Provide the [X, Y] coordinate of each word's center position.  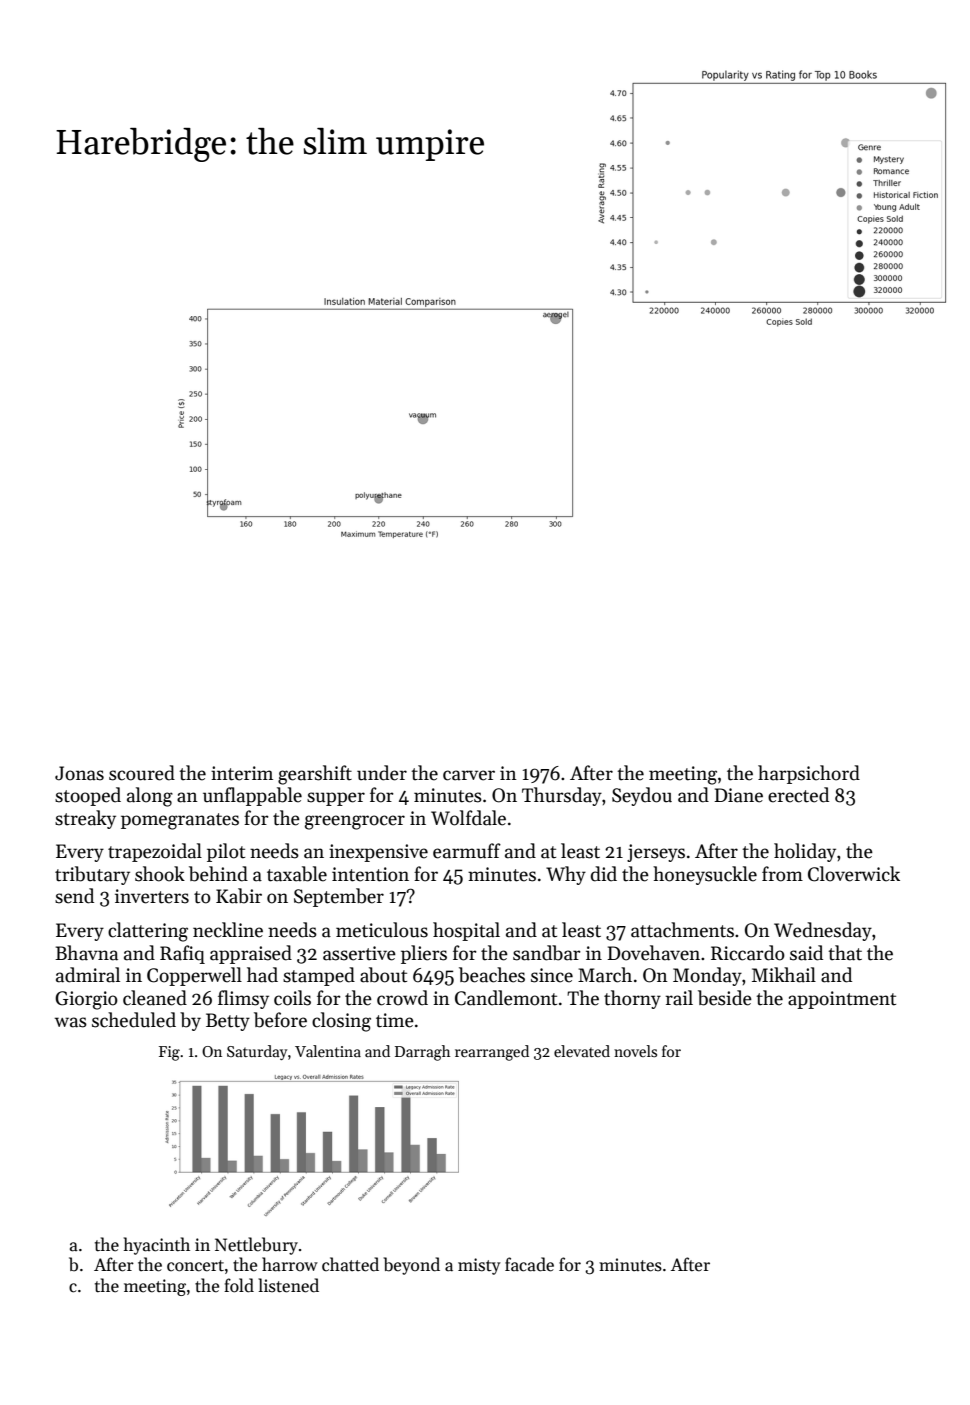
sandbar [547, 953]
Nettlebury [256, 1246]
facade [529, 1264]
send [74, 896]
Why [566, 875]
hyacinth [157, 1246]
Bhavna [86, 953]
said [806, 953]
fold [239, 1285]
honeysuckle [705, 875]
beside [725, 998]
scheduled [134, 1020]
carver [469, 775]
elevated [582, 1051]
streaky [85, 819]
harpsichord [809, 774]
